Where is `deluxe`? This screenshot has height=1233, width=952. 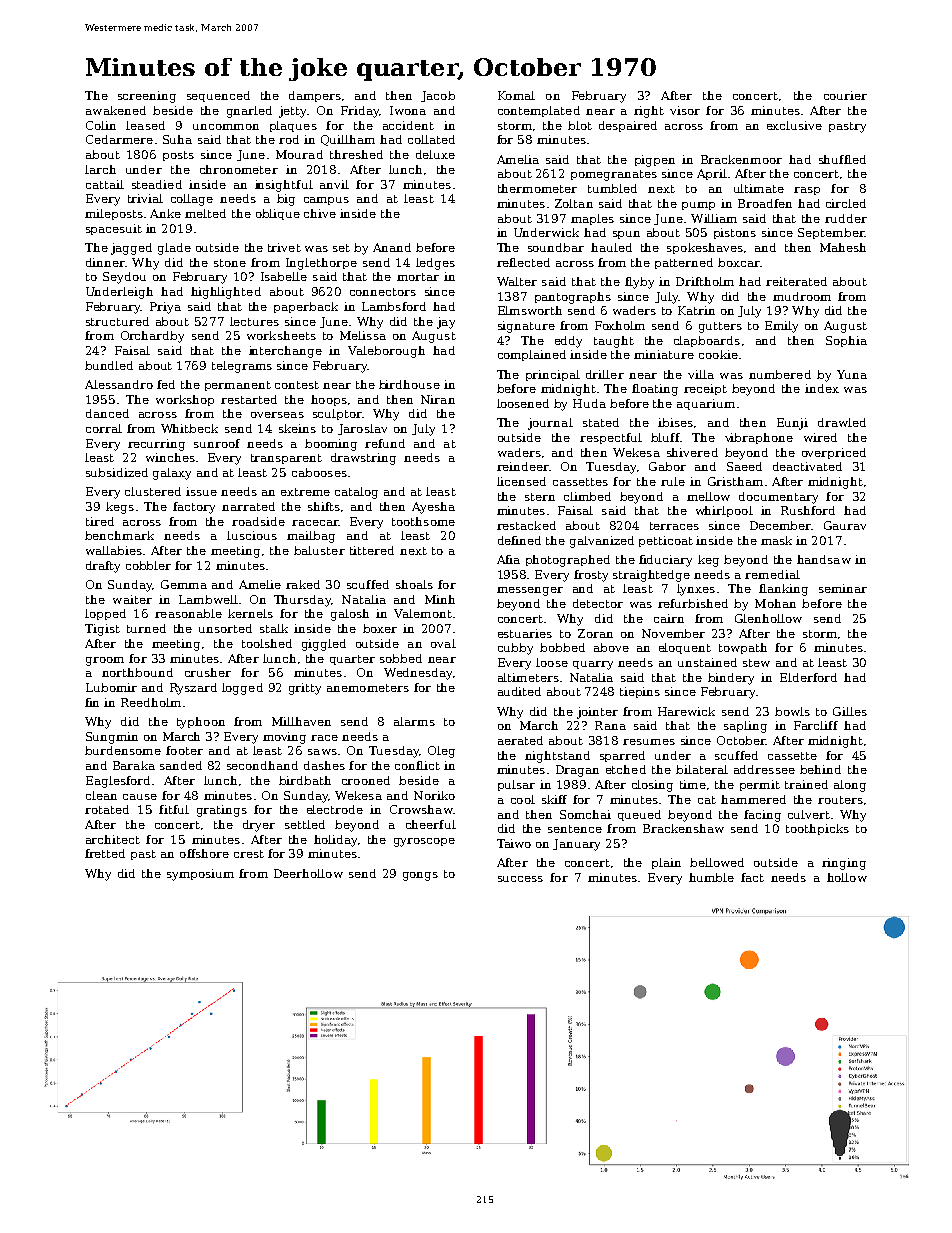
deluxe is located at coordinates (435, 154).
